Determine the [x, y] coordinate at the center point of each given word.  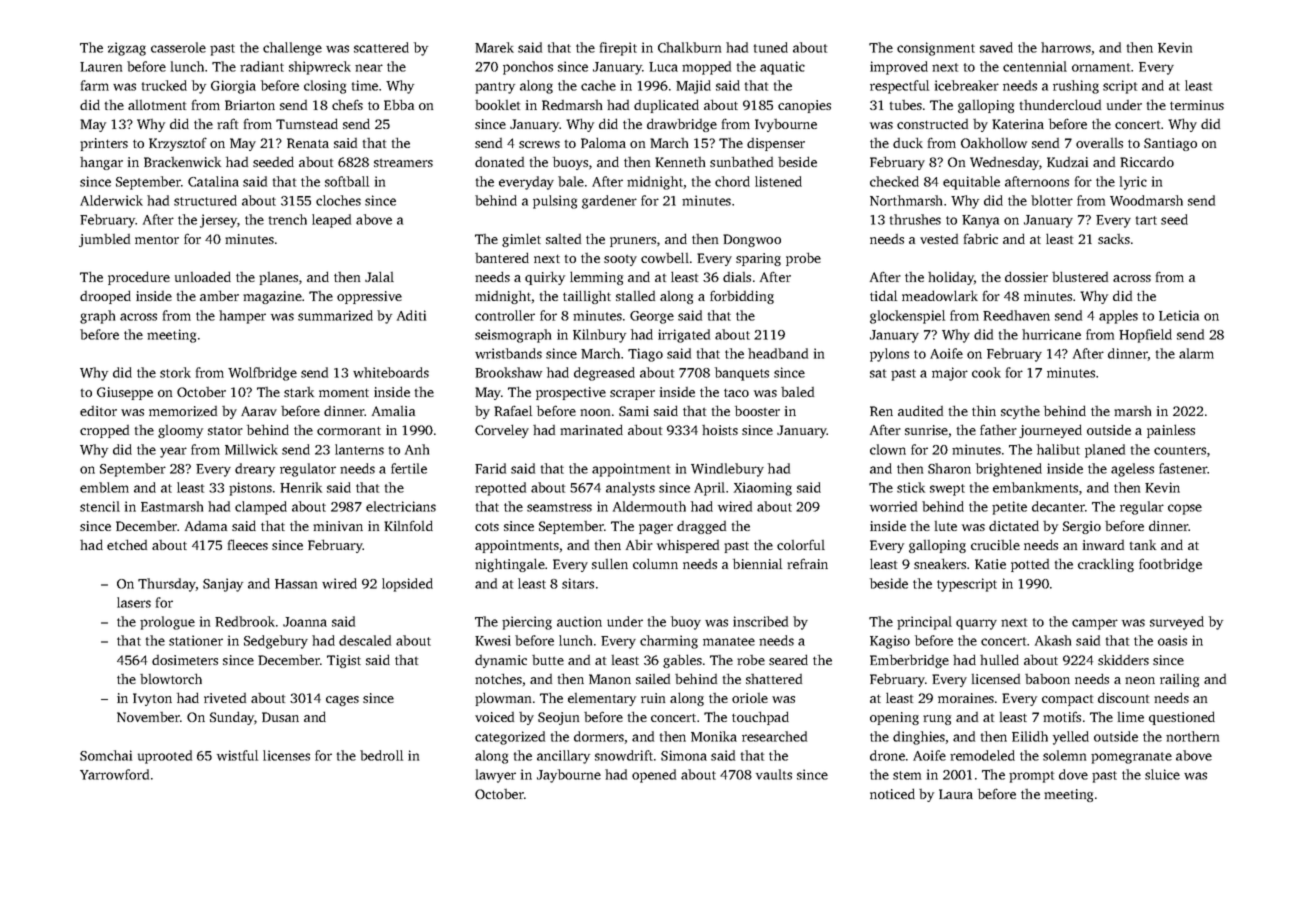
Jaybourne [569, 776]
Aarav [259, 411]
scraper [632, 395]
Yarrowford [114, 774]
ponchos [528, 68]
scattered [381, 47]
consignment [936, 49]
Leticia [1179, 315]
